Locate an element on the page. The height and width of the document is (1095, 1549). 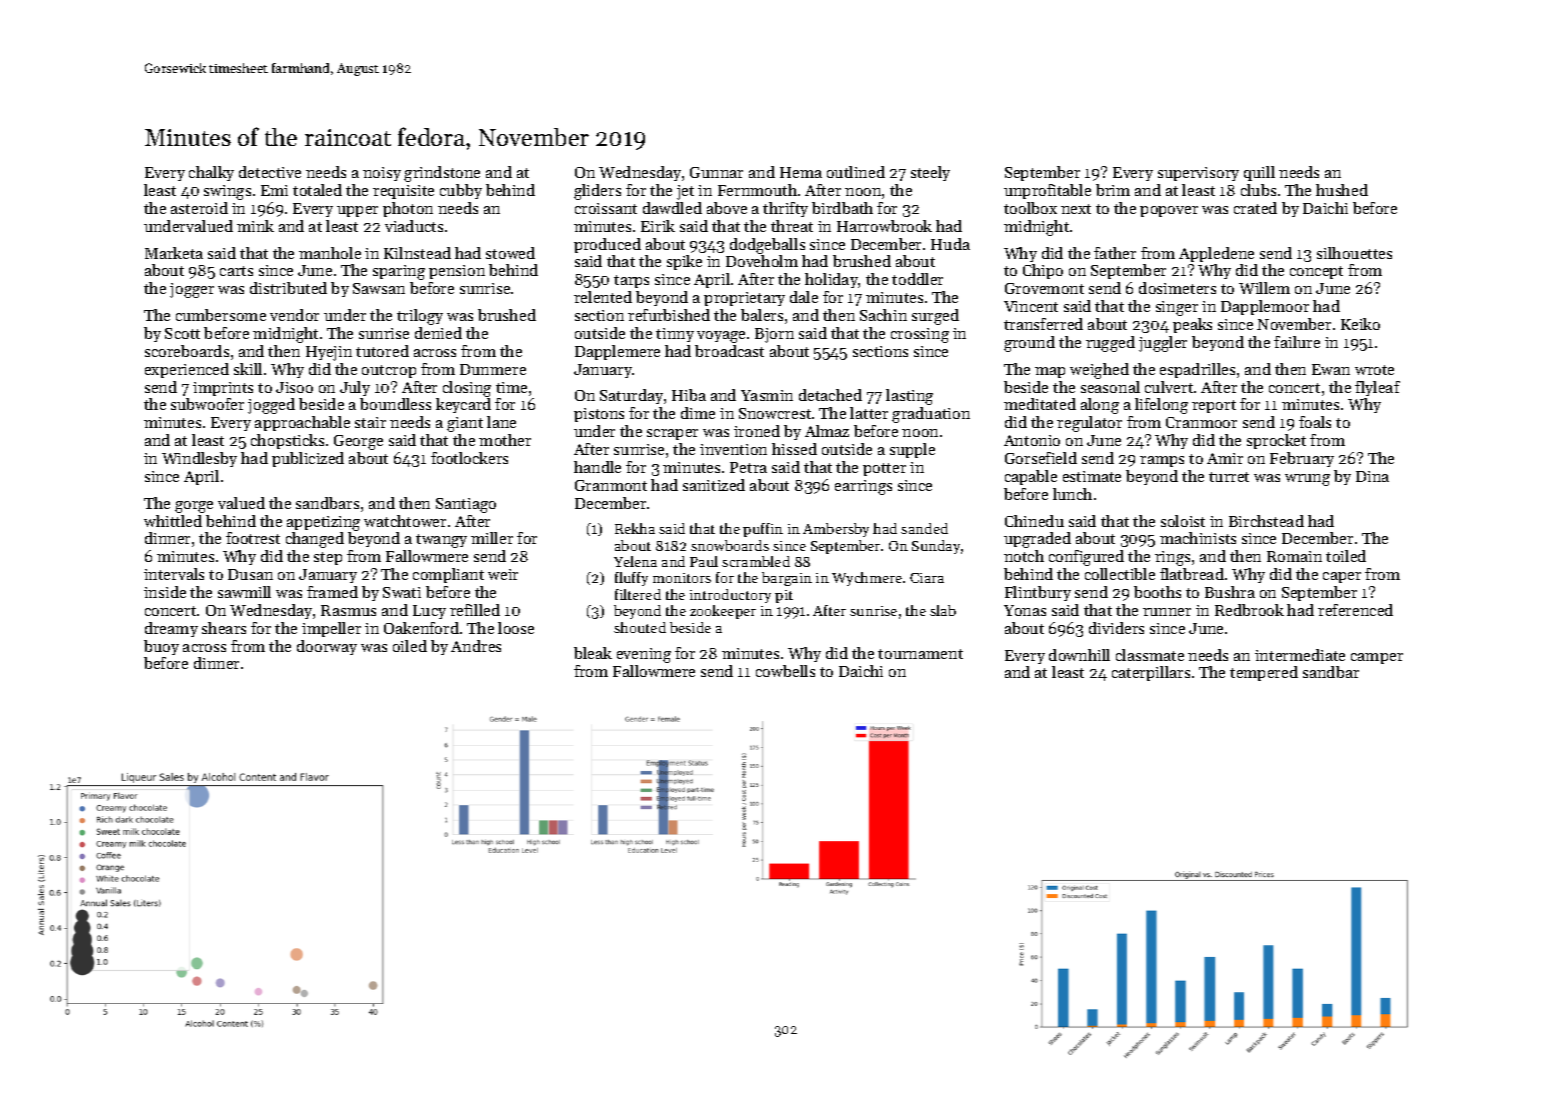
hushed is located at coordinates (1342, 190).
